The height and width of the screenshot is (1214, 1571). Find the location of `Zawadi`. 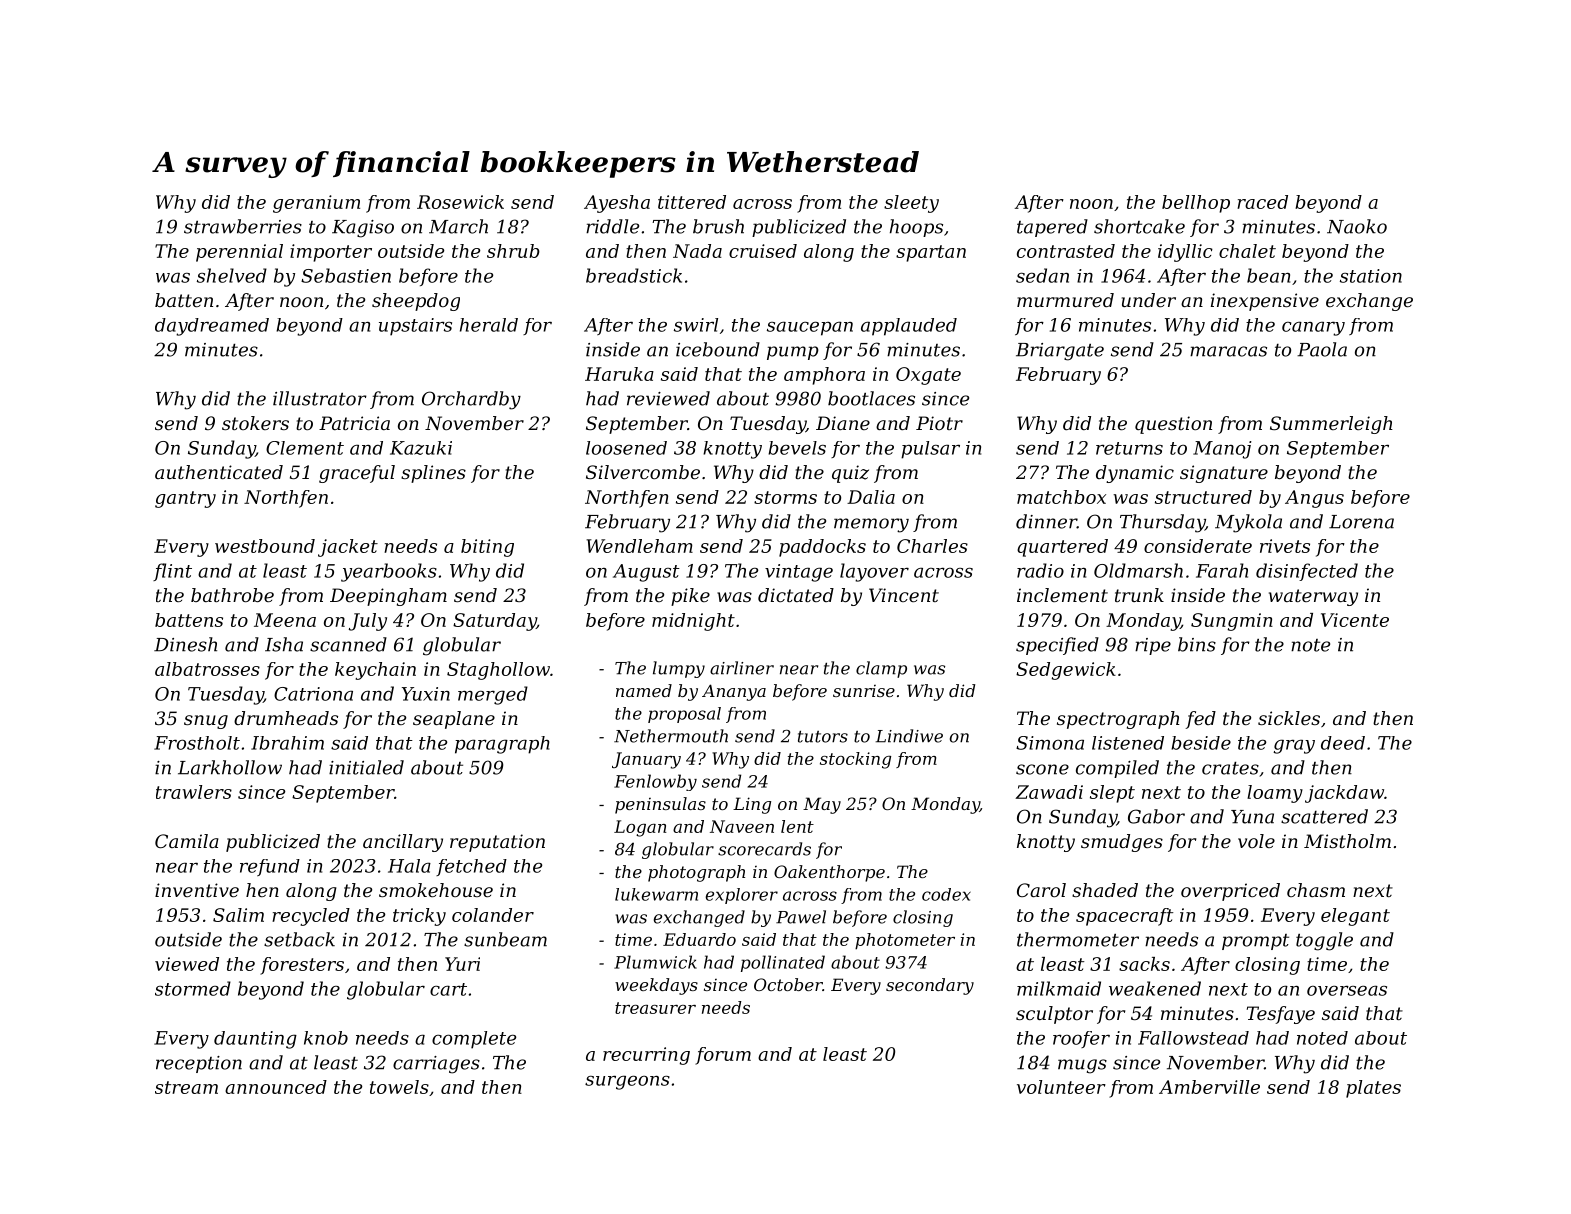

Zawadi is located at coordinates (1049, 792).
